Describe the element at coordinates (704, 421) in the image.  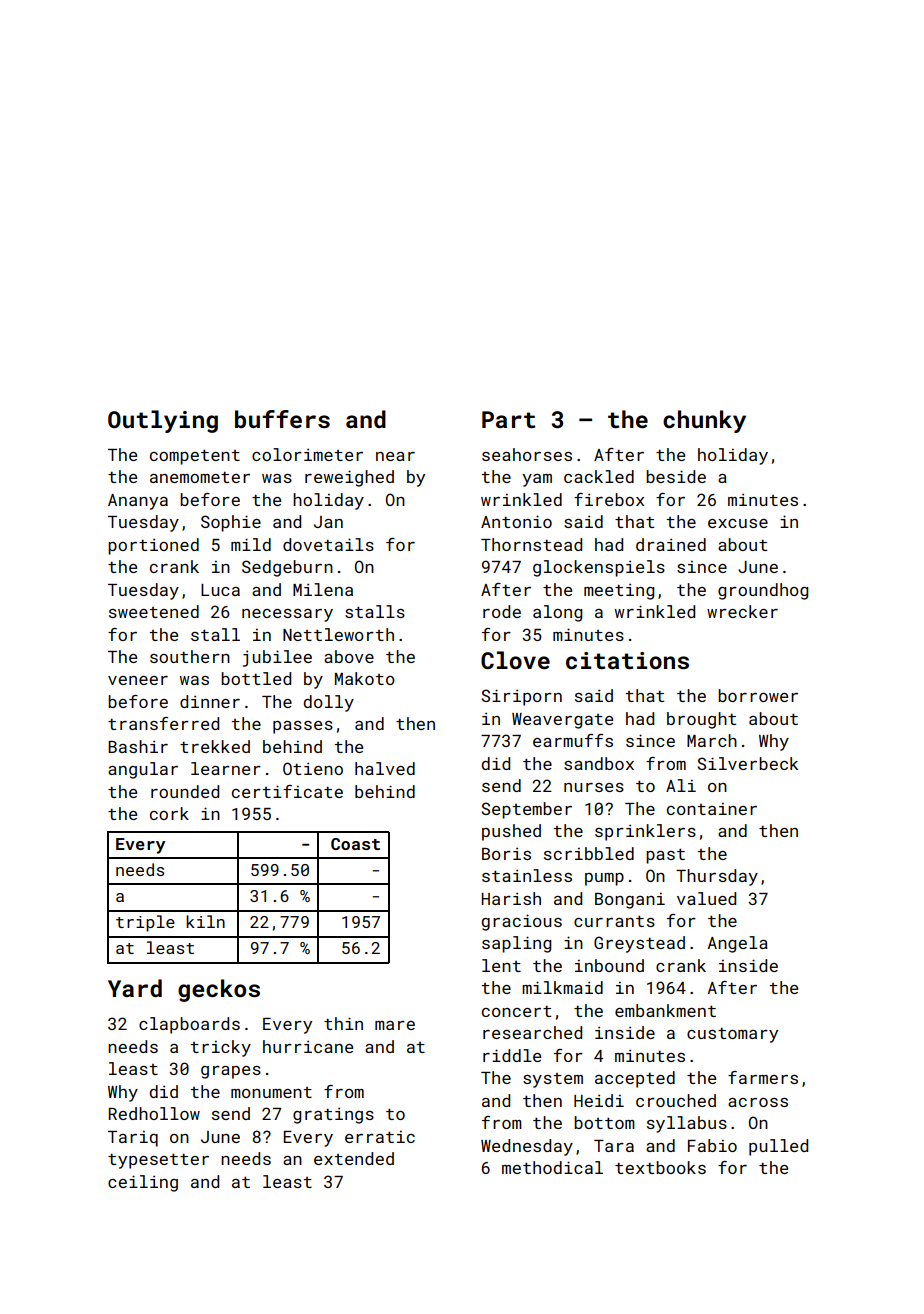
I see `chunky` at that location.
